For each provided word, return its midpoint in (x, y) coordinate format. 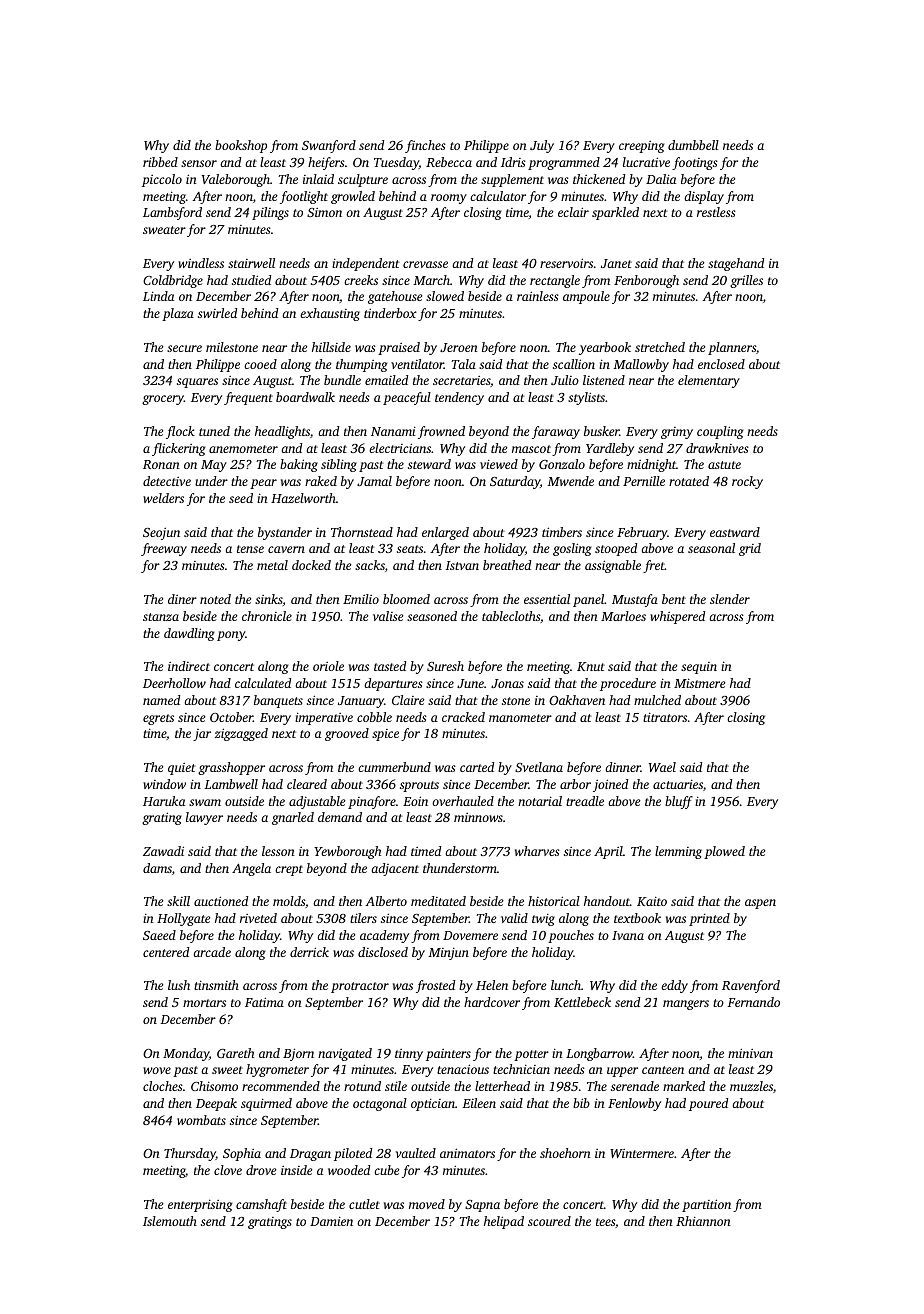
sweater (164, 230)
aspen (760, 904)
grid (750, 549)
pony (231, 636)
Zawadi (163, 851)
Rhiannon (703, 1221)
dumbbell (693, 145)
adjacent (395, 869)
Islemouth (170, 1221)
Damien (331, 1221)
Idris (513, 162)
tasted (390, 666)
